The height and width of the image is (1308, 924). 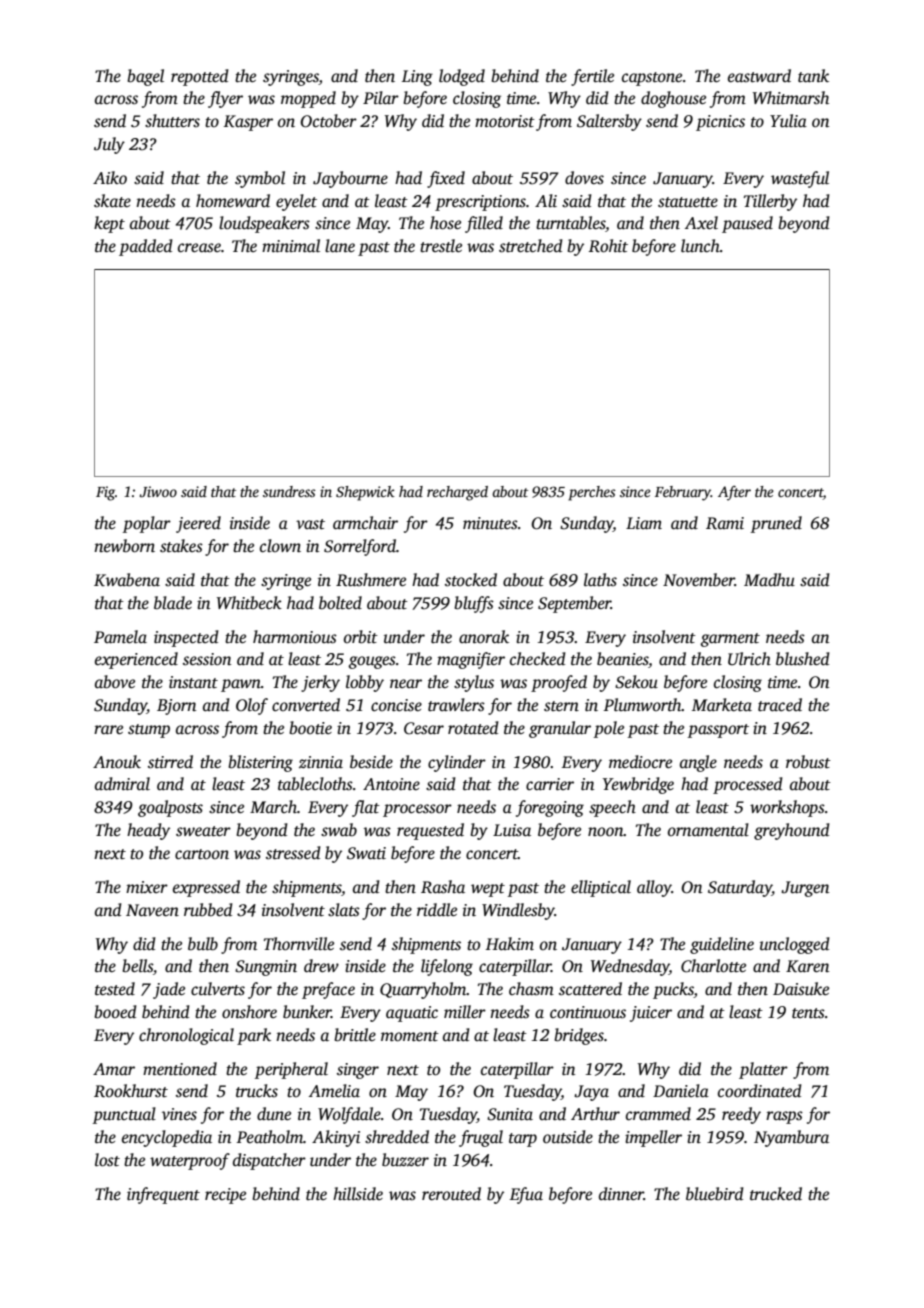 I want to click on alloy, so click(x=654, y=888).
